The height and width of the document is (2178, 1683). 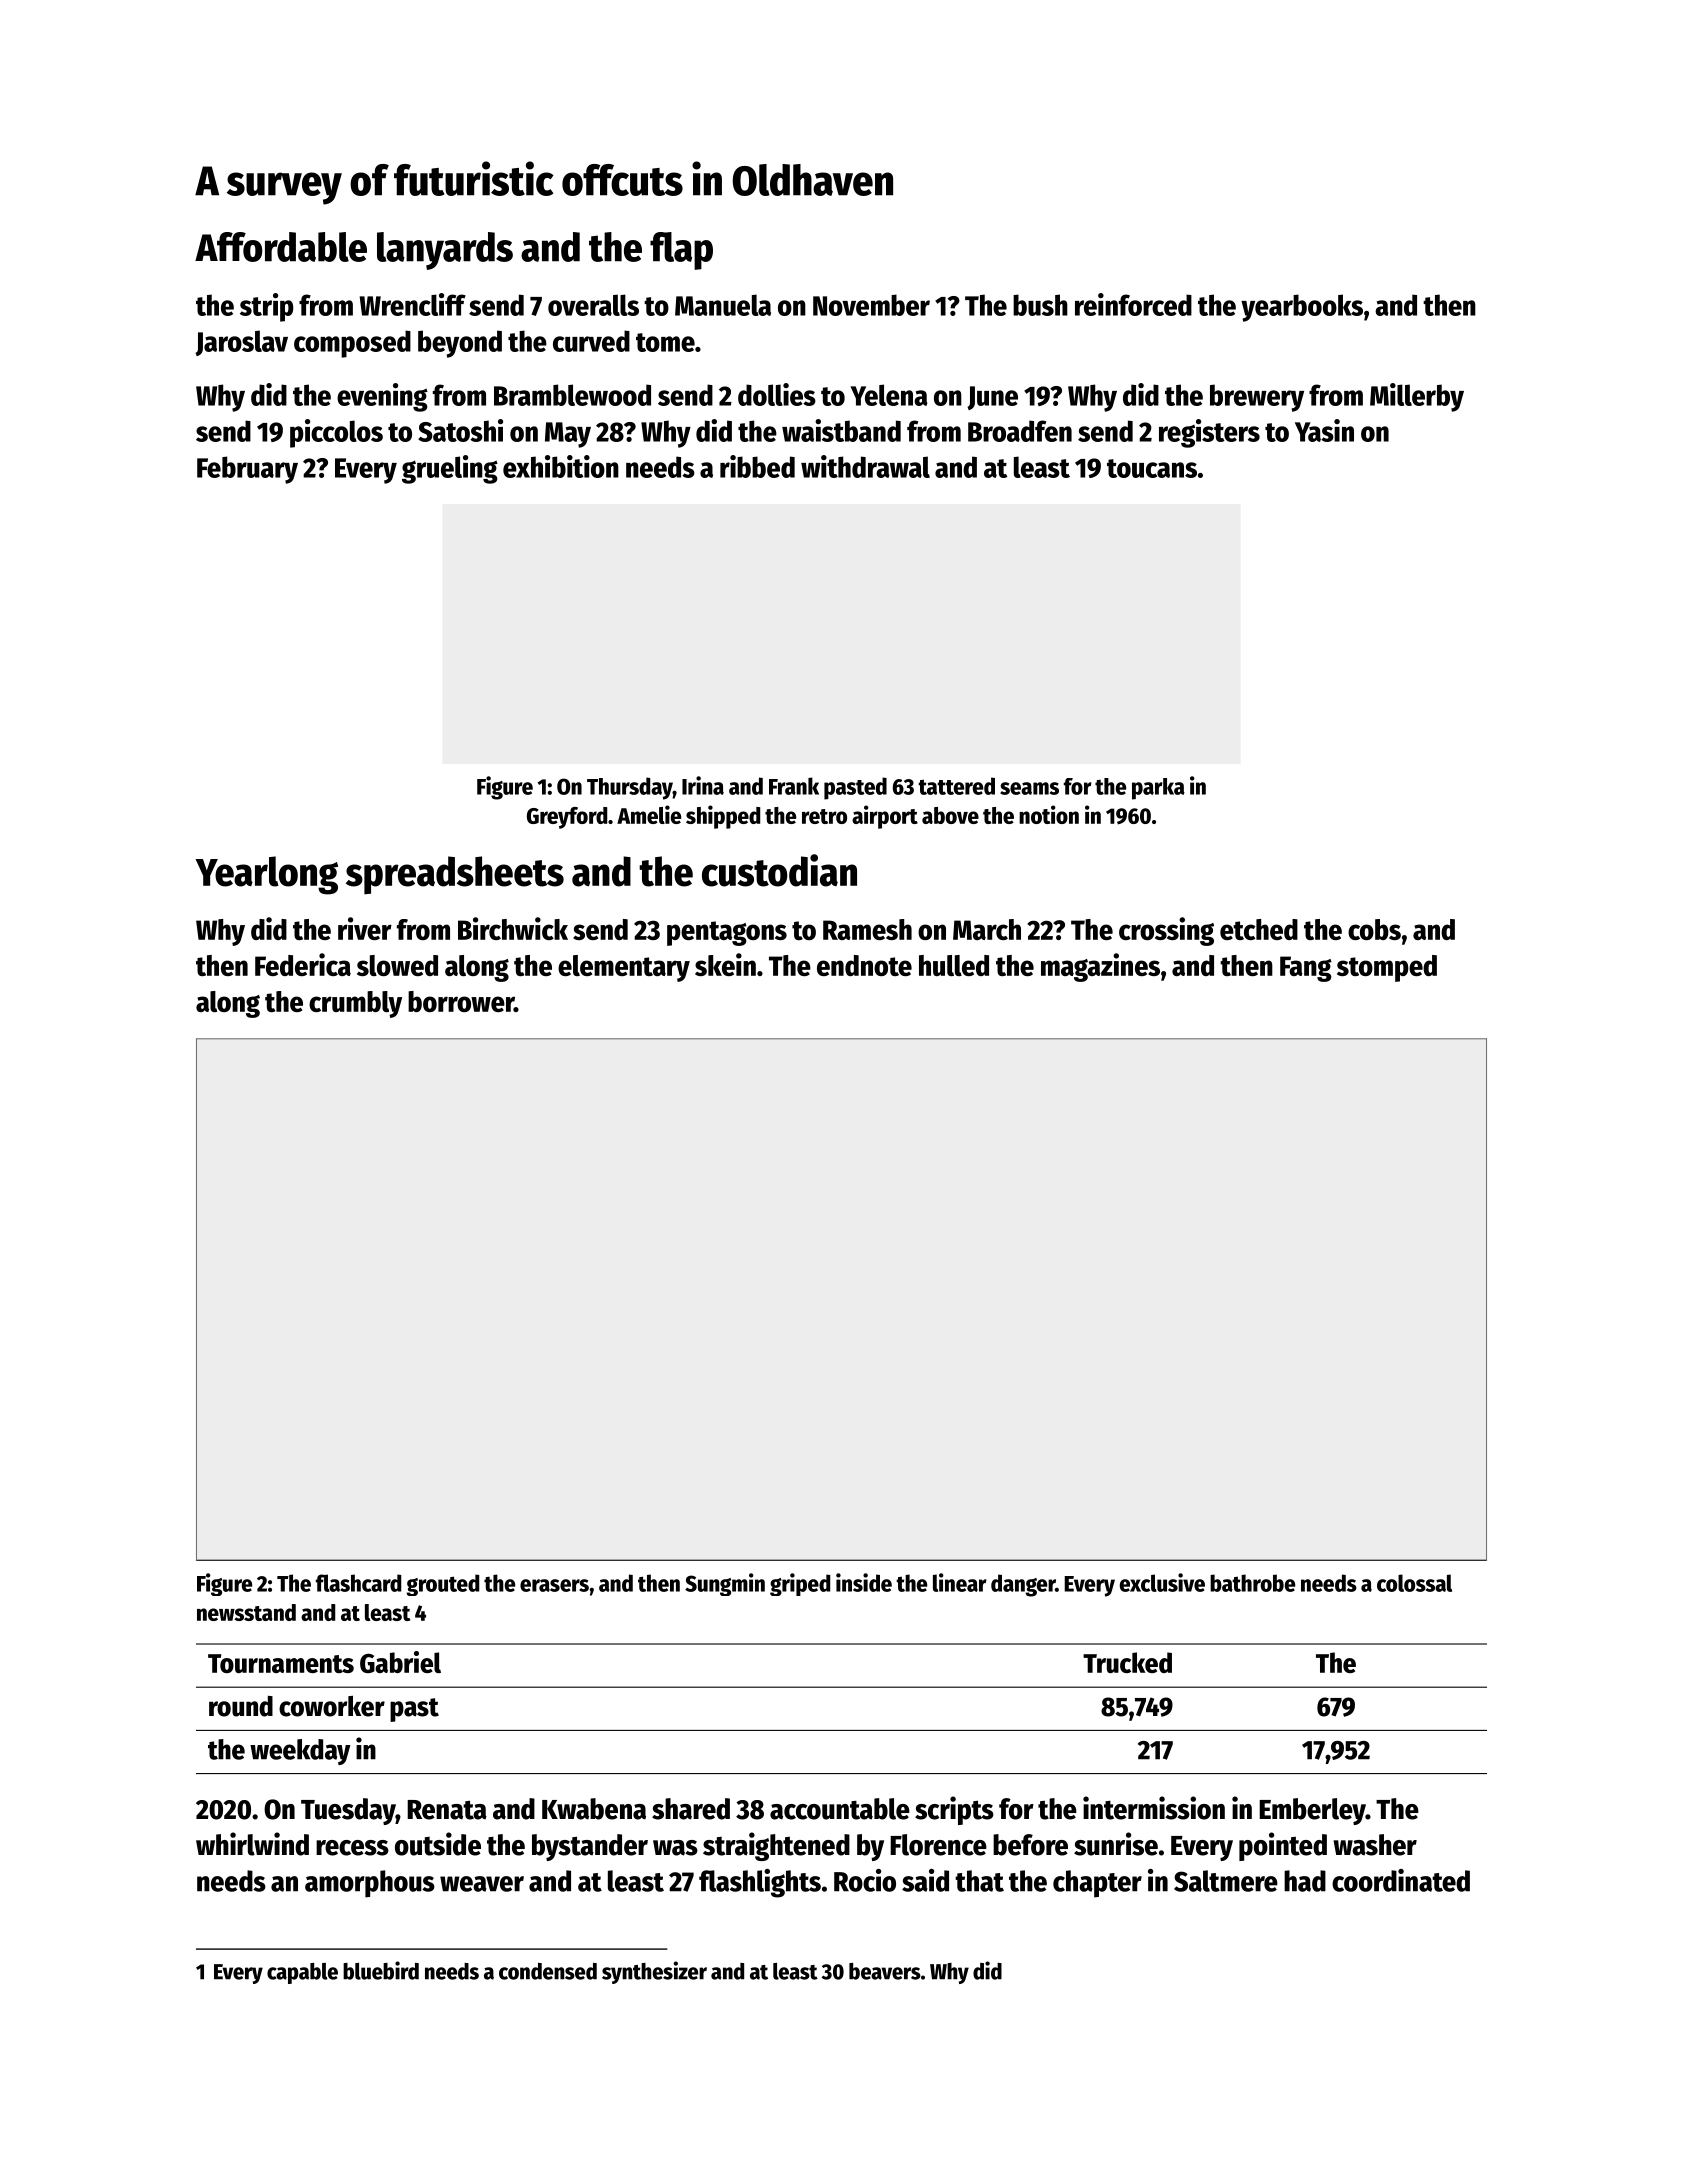 I want to click on ribbed, so click(x=757, y=466).
